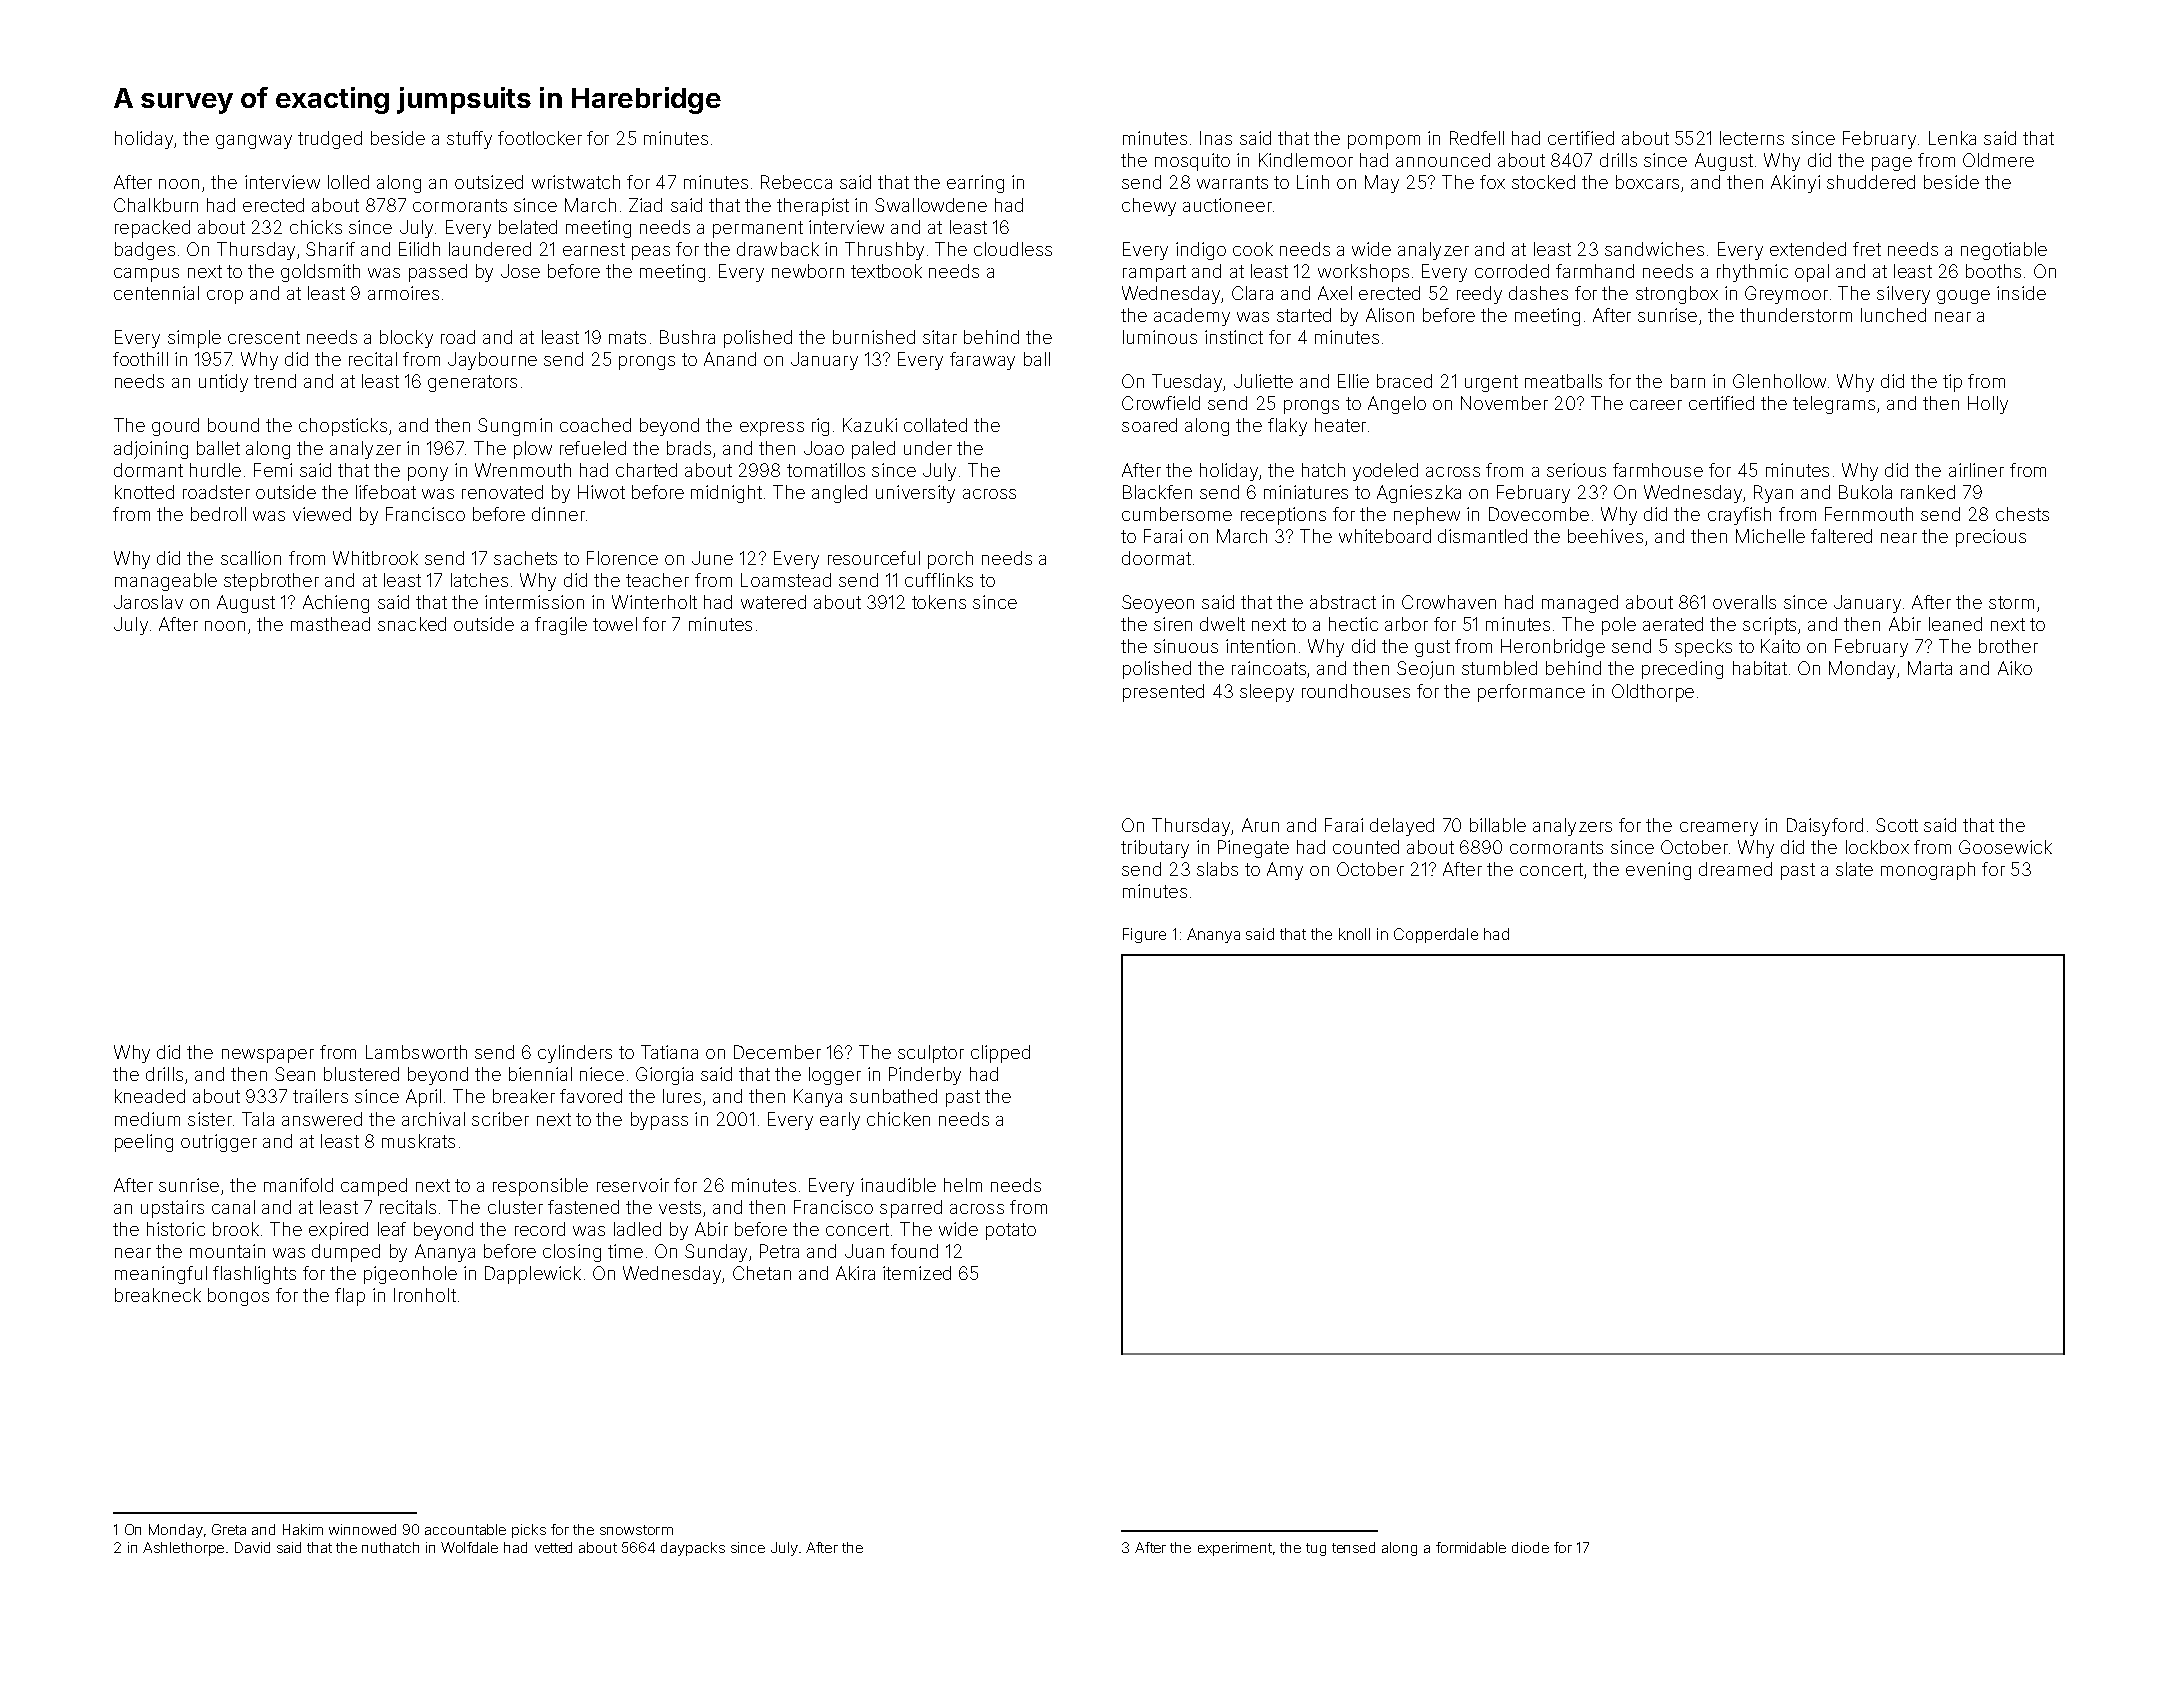 Image resolution: width=2178 pixels, height=1683 pixels. Describe the element at coordinates (1477, 138) in the screenshot. I see `Redfell` at that location.
